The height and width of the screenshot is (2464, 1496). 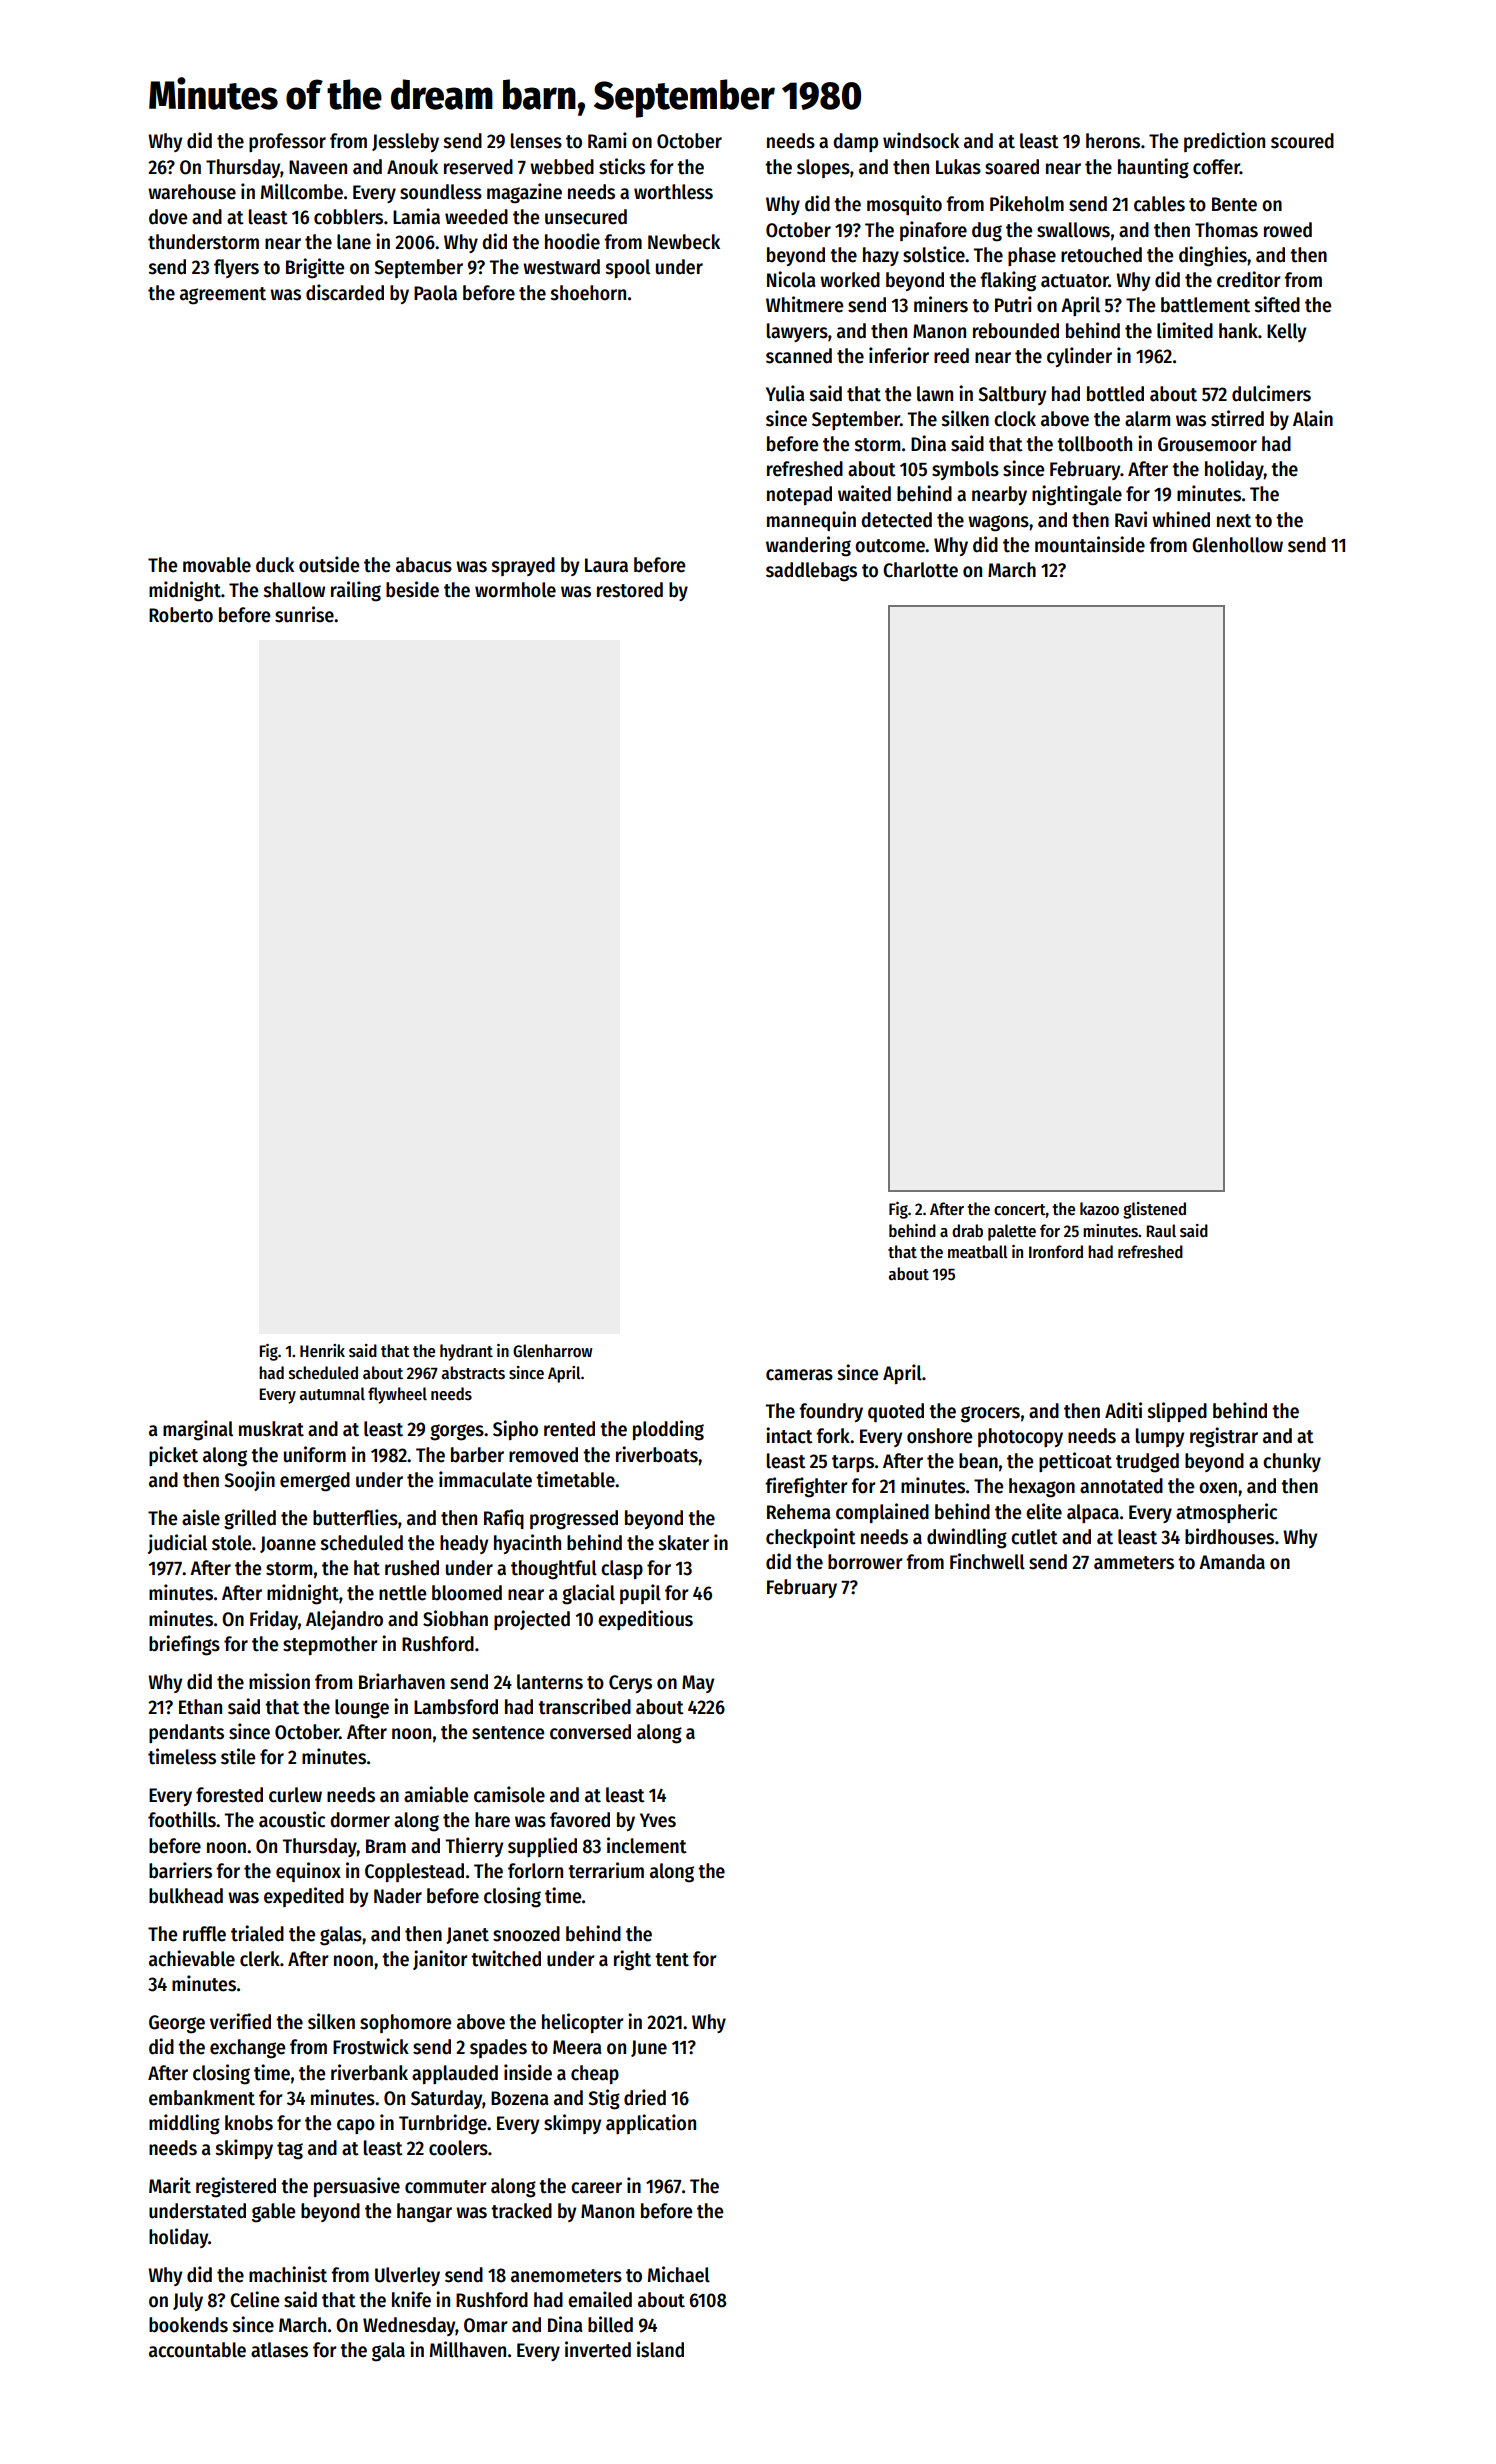 I want to click on dried, so click(x=645, y=2097).
